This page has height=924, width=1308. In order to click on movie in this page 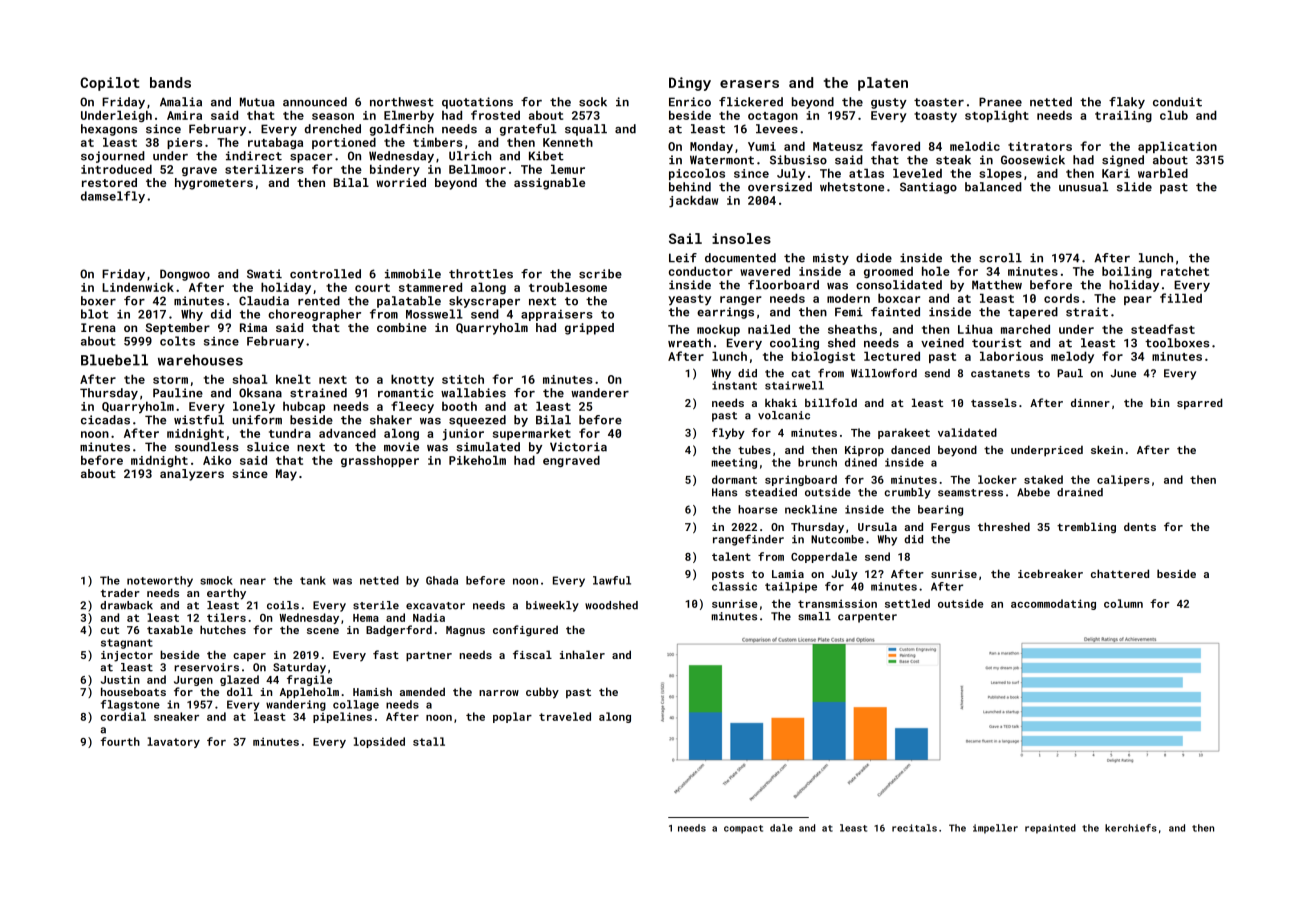, I will do `click(401, 447)`.
